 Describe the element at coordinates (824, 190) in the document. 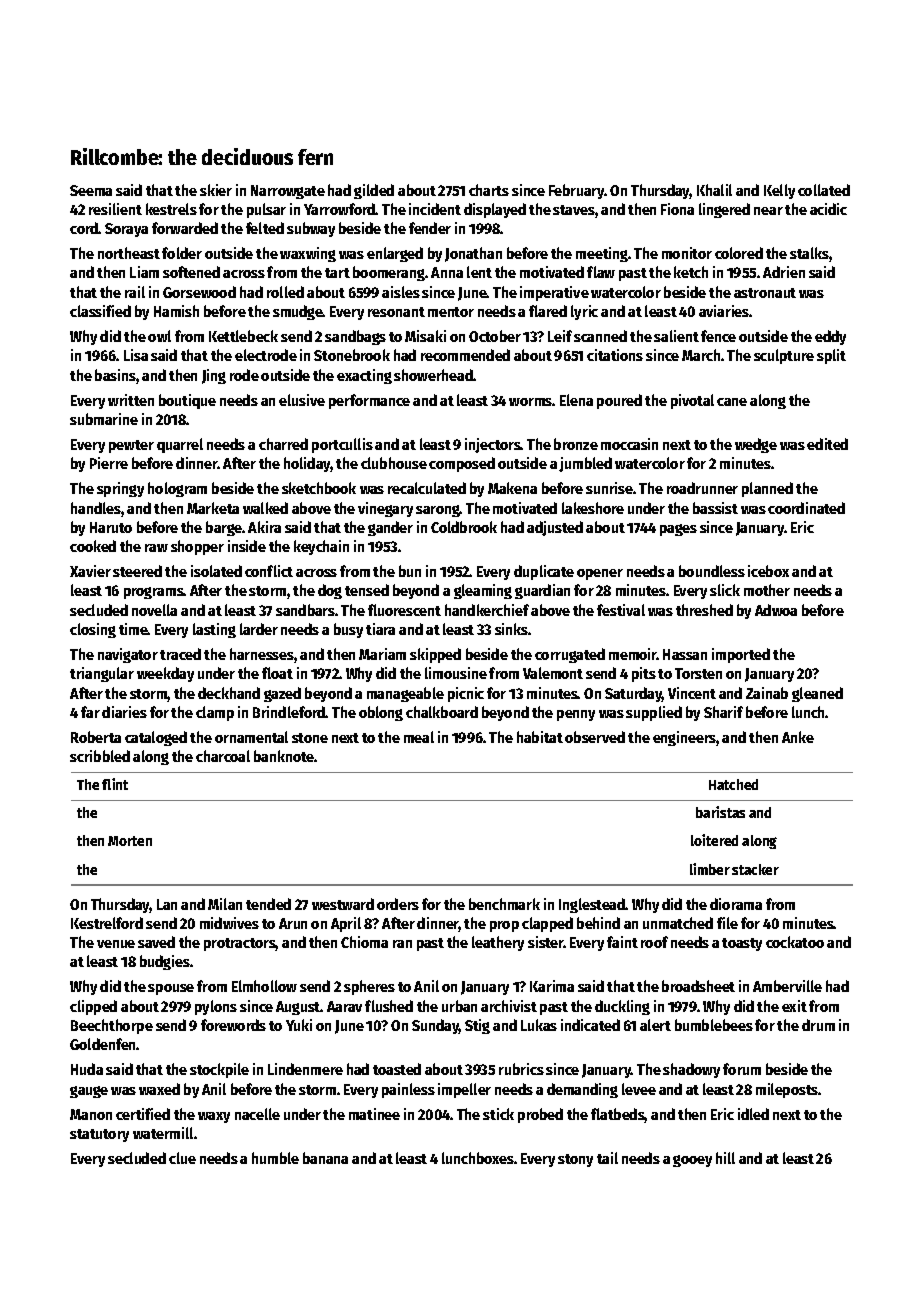

I see `collated` at that location.
